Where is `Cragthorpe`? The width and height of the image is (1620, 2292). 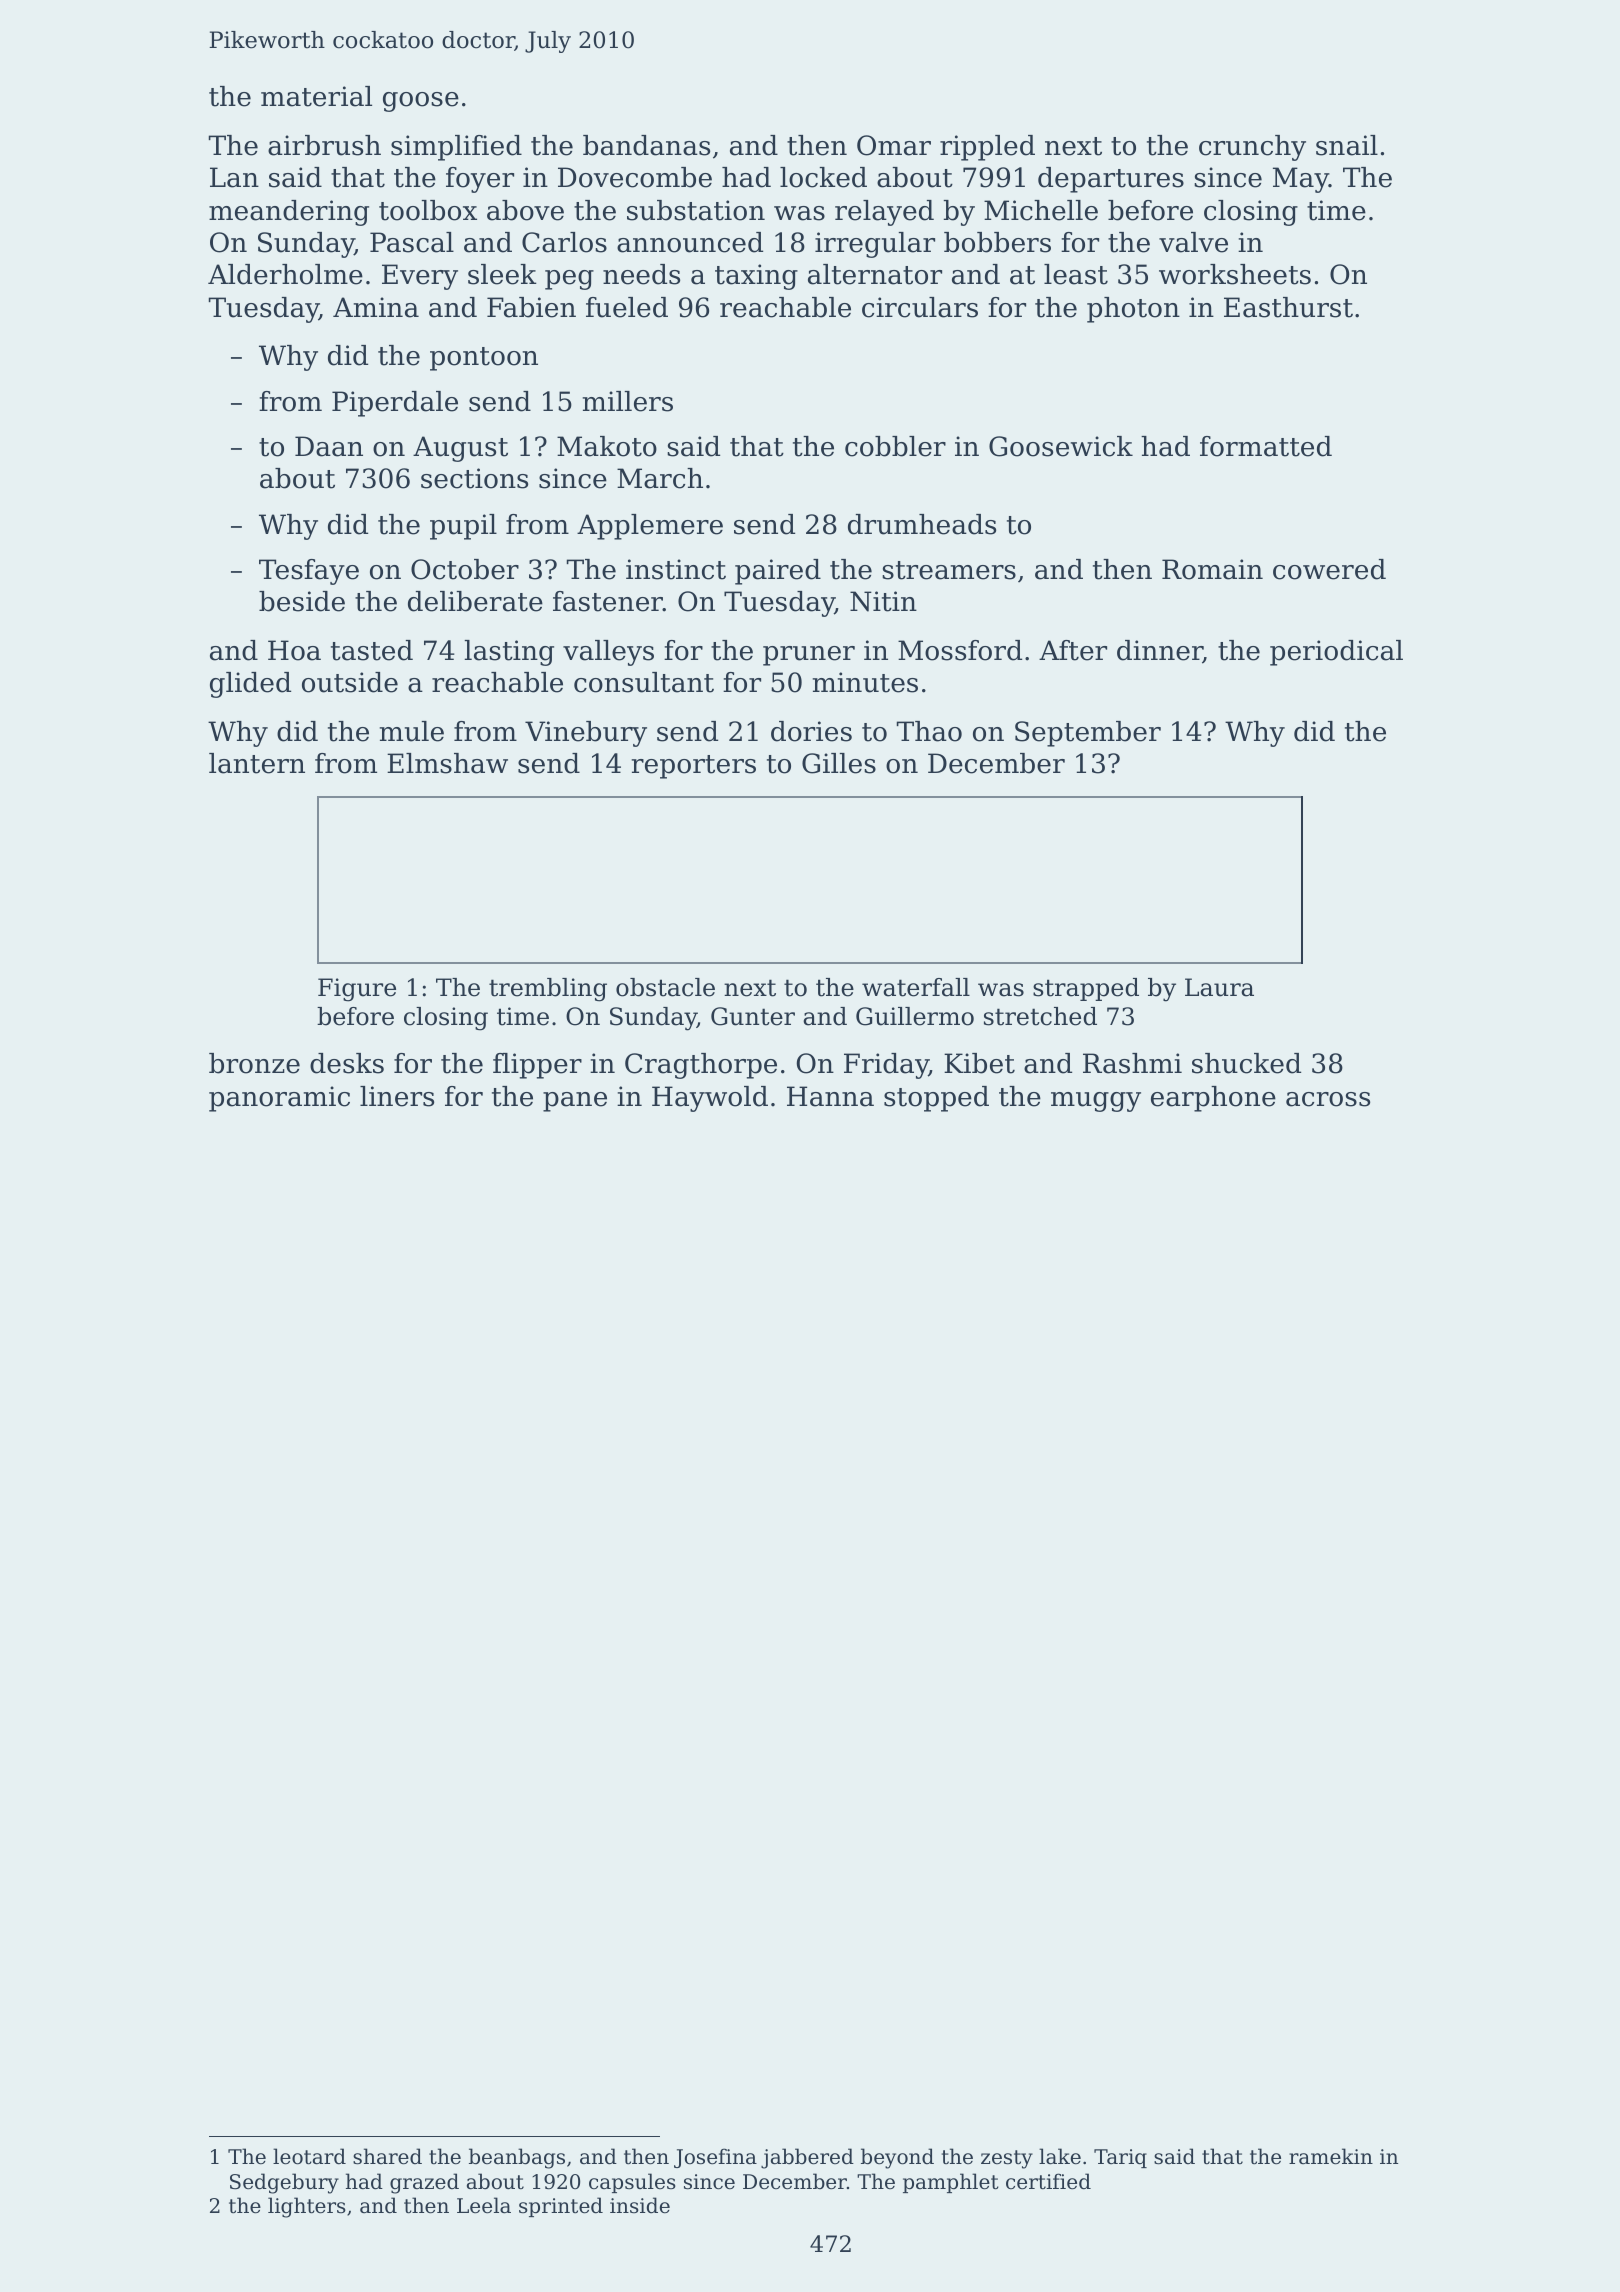
Cragthorpe is located at coordinates (701, 1066).
